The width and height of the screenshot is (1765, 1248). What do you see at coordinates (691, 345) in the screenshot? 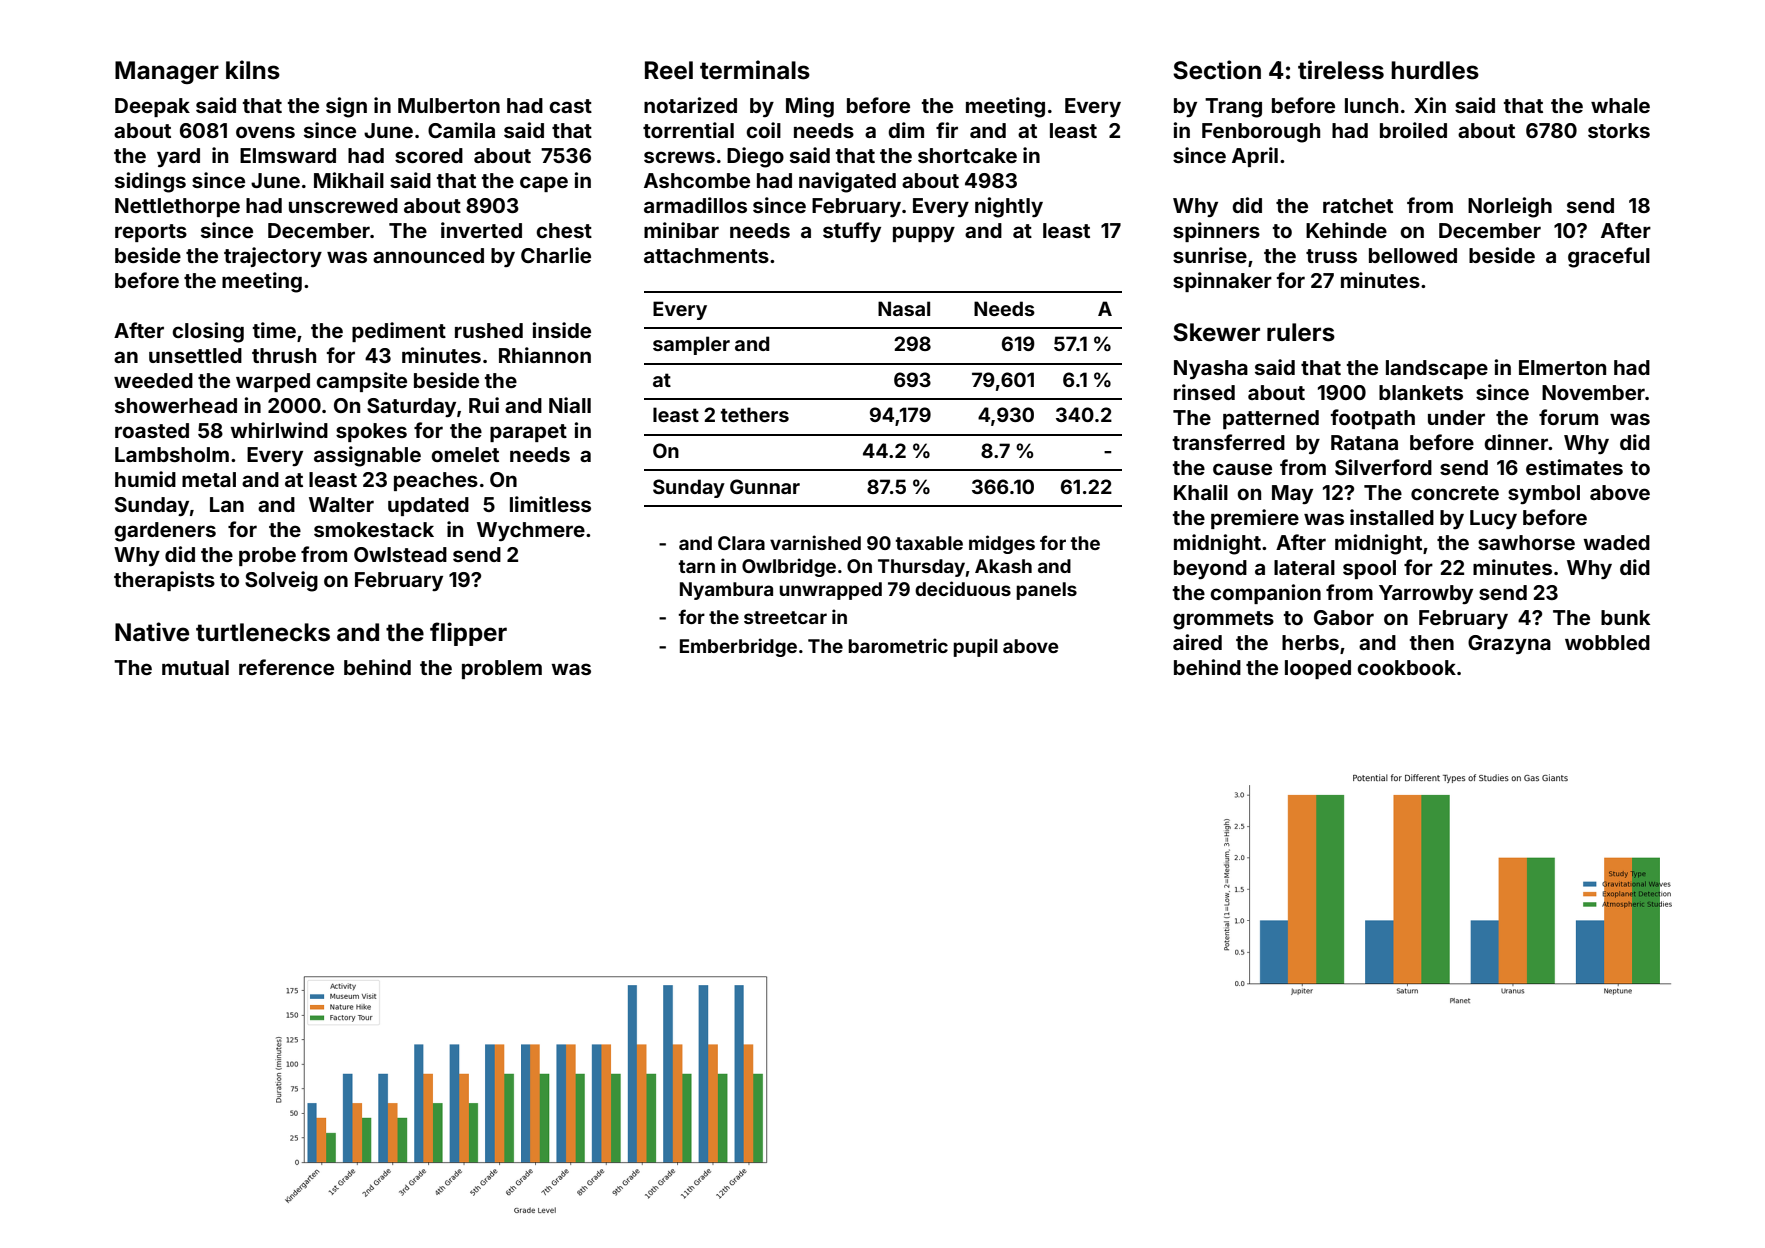
I see `sampler` at bounding box center [691, 345].
